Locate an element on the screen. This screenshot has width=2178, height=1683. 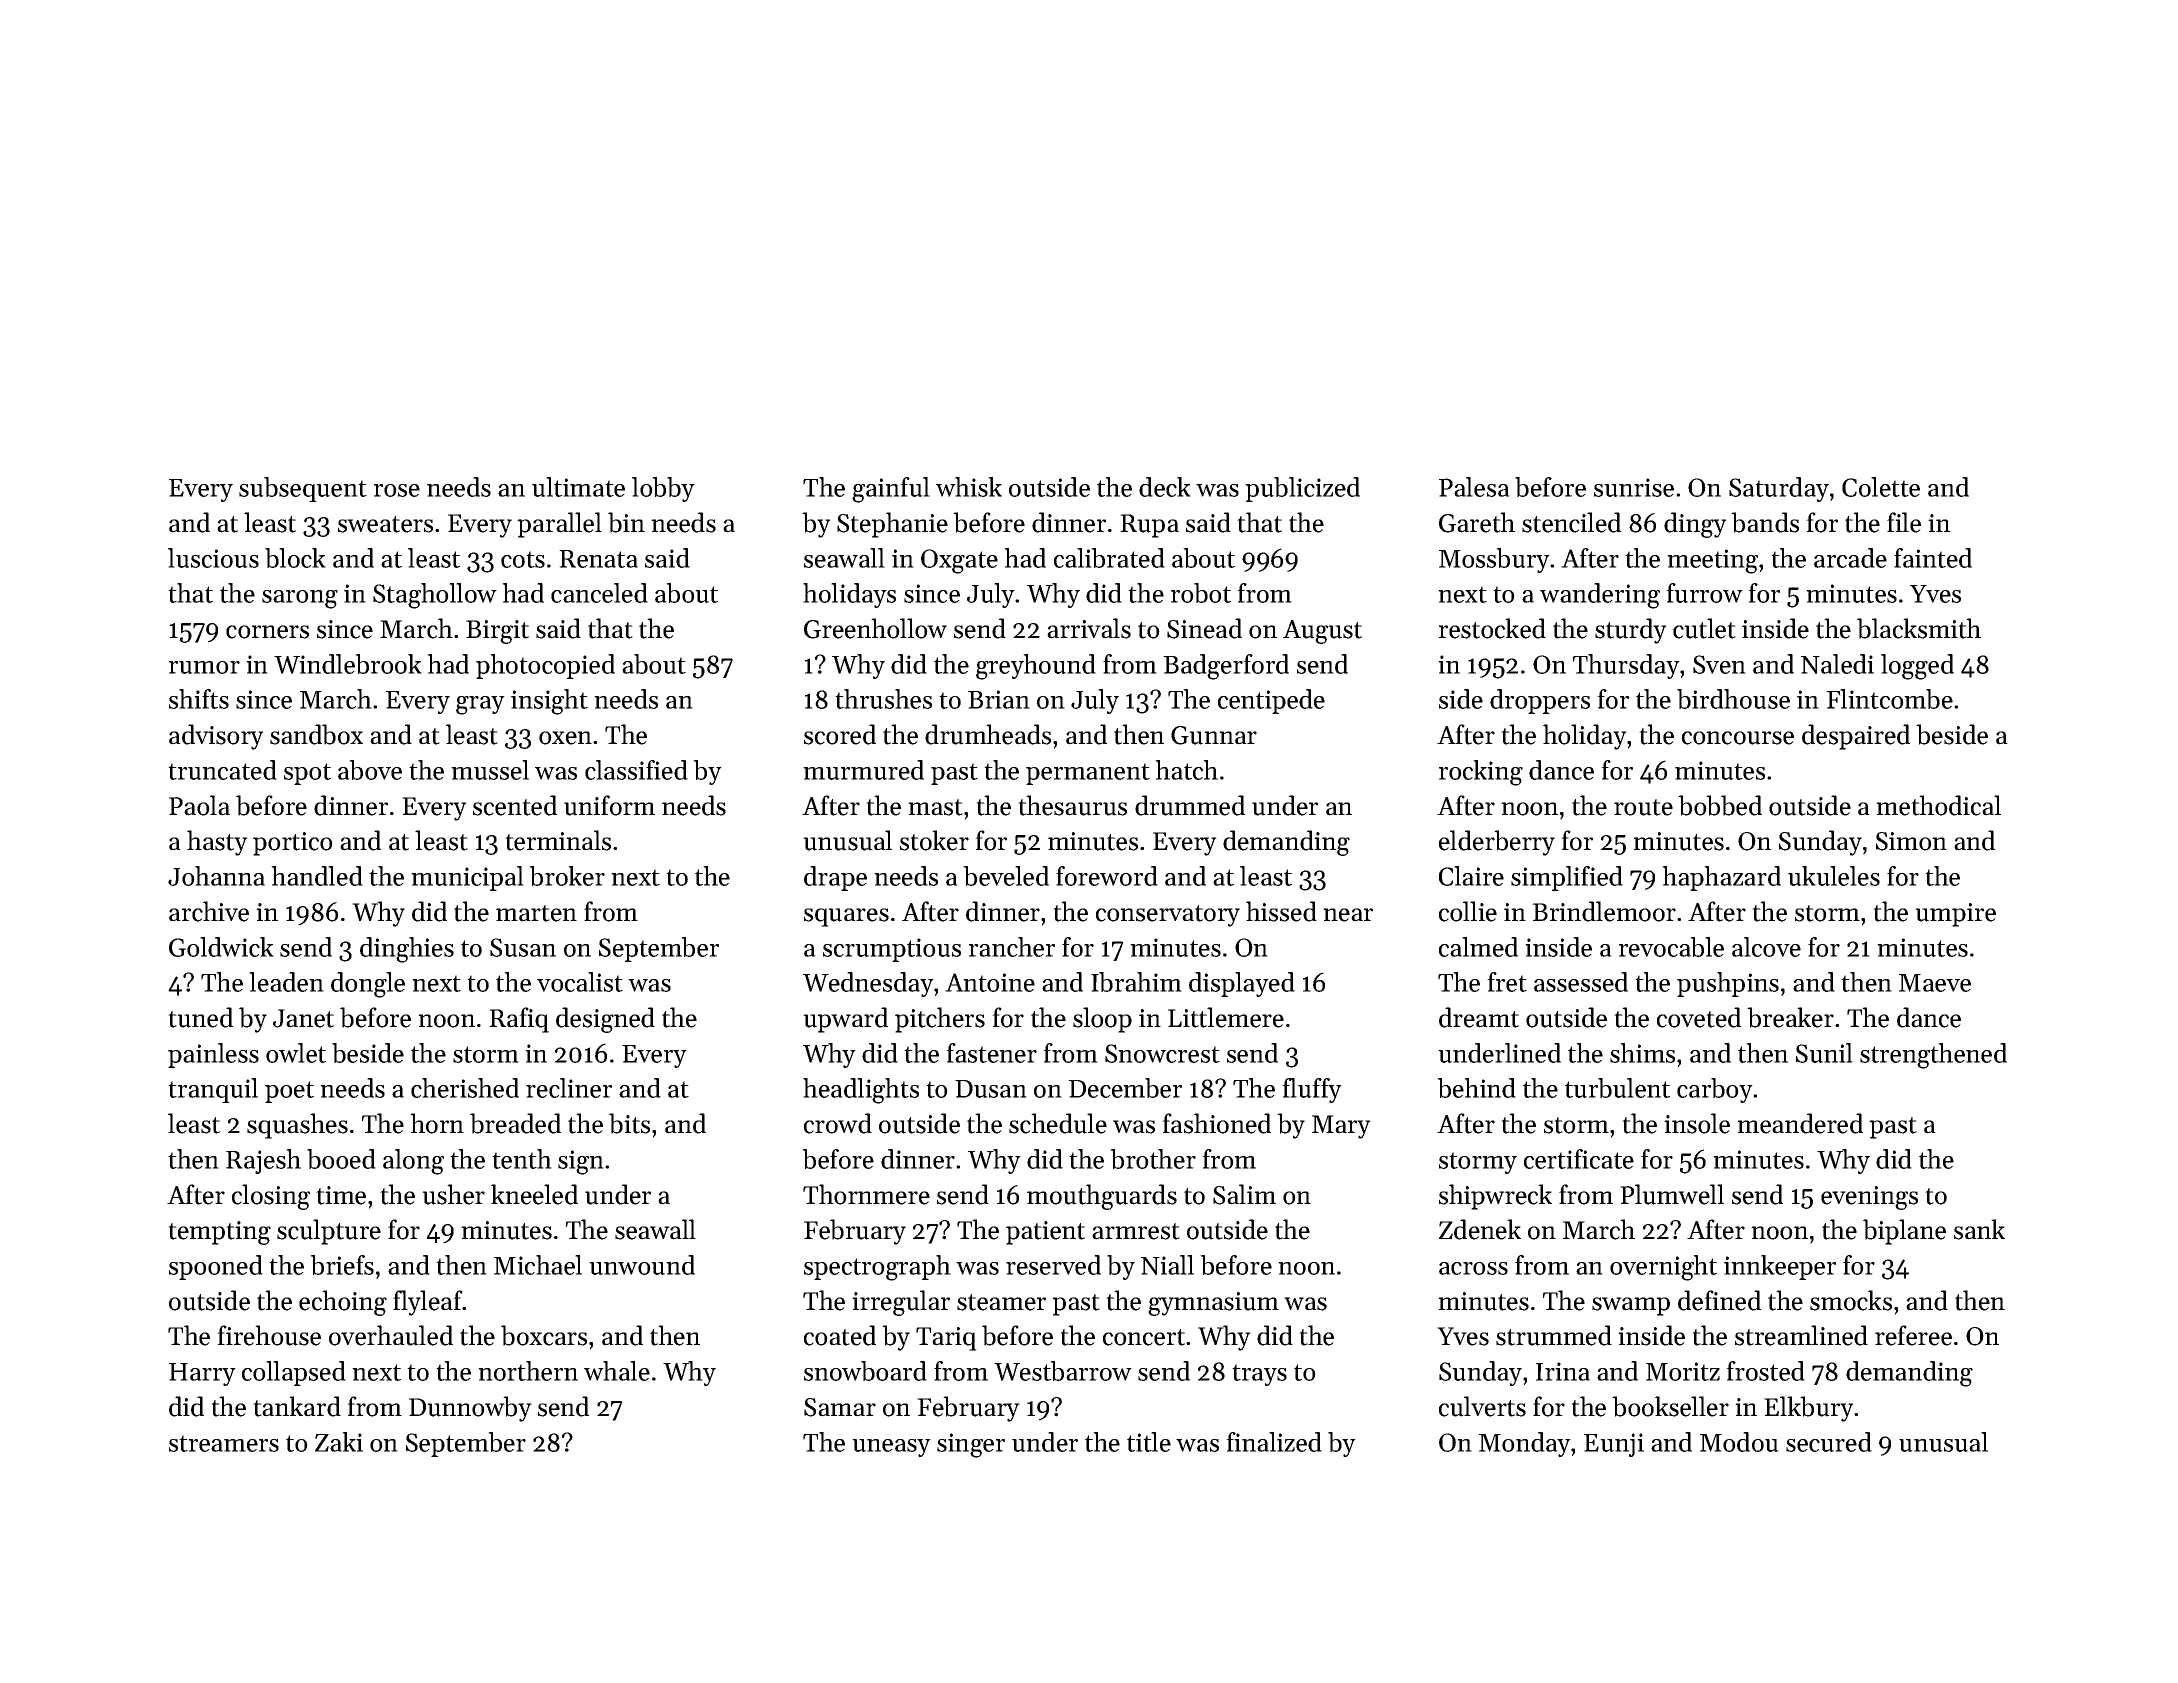
Zaki is located at coordinates (339, 1442).
